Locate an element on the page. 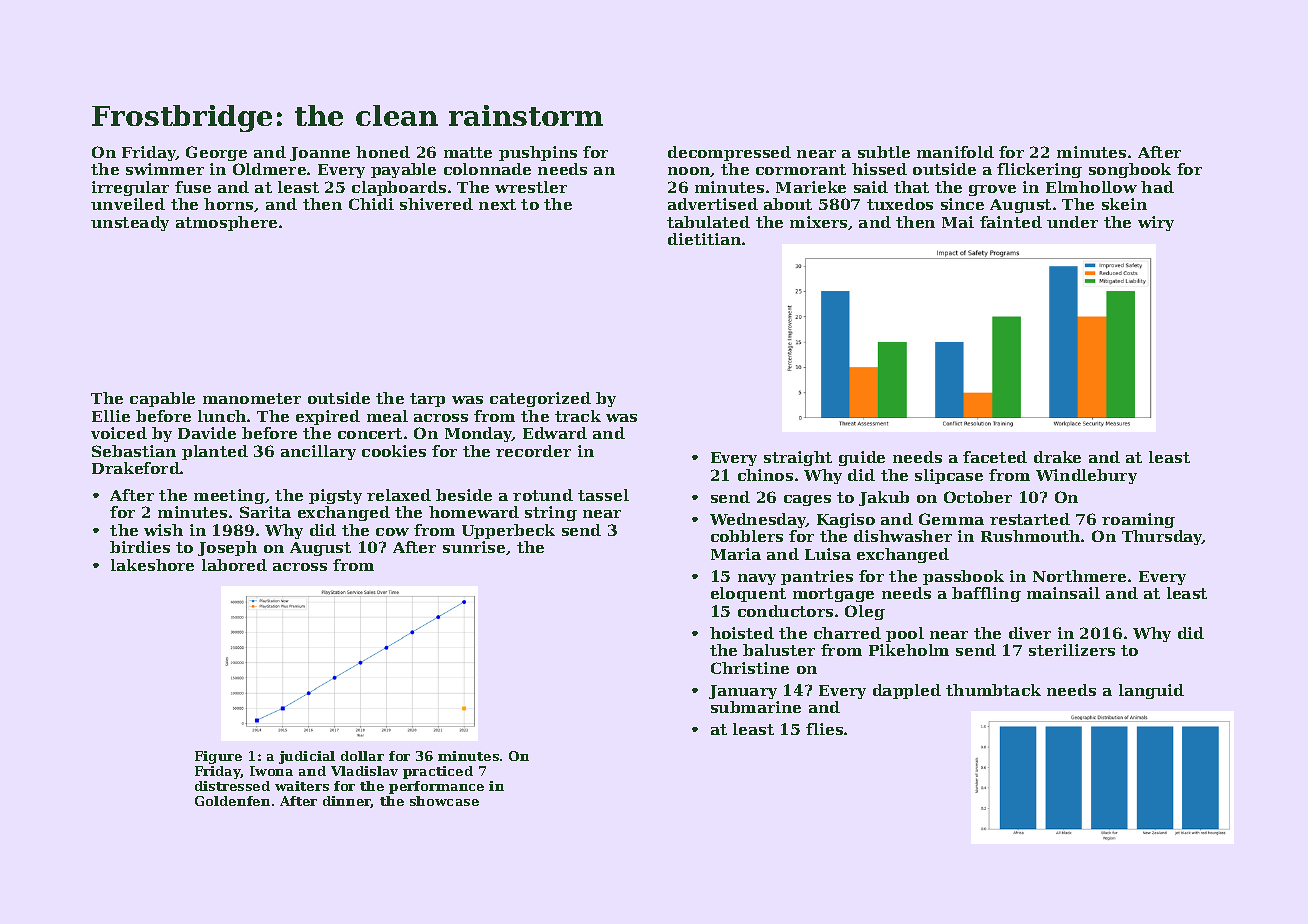  baluster is located at coordinates (779, 650).
